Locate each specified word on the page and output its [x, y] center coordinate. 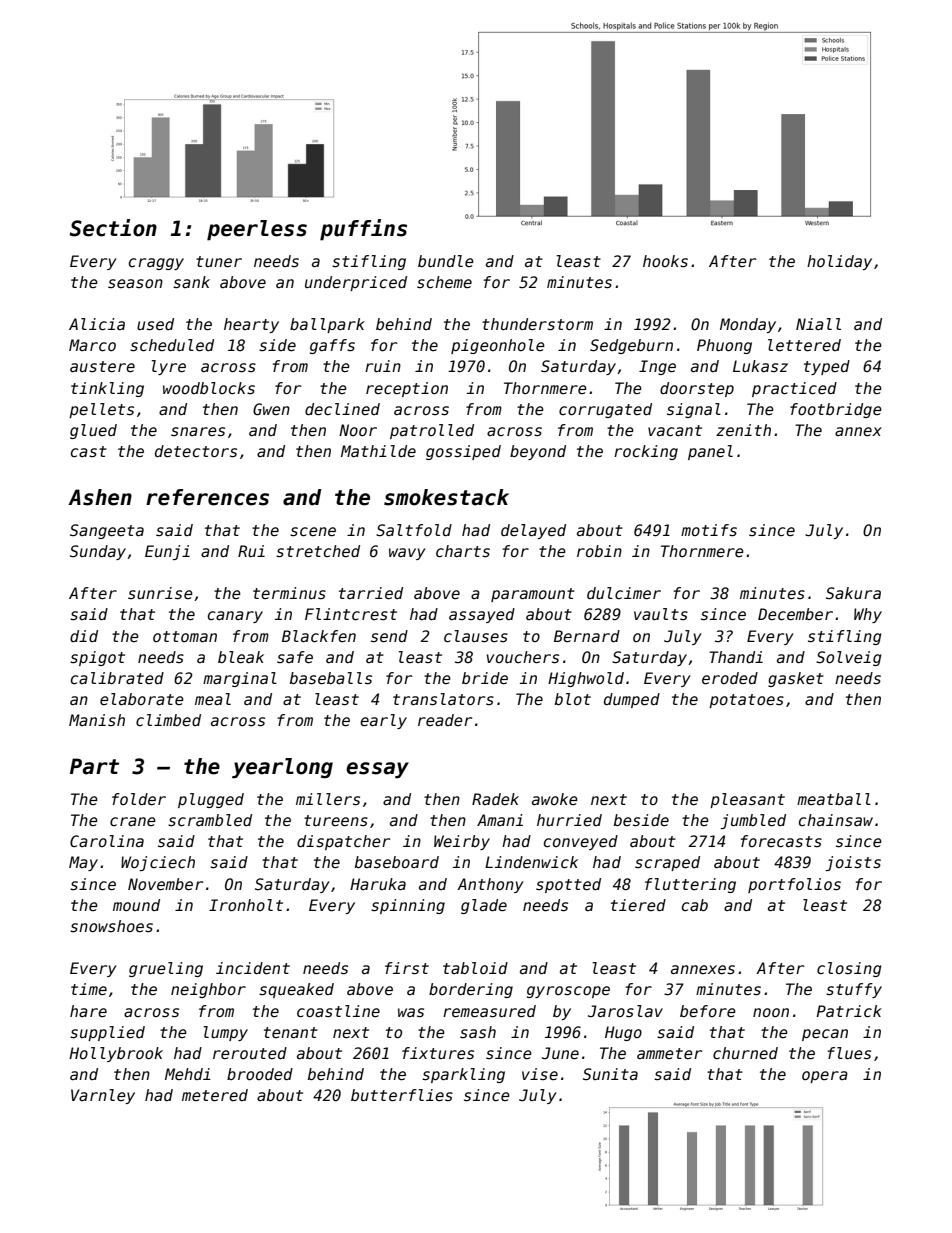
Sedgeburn [631, 346]
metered [215, 1095]
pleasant [747, 800]
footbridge [836, 410]
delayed [533, 531]
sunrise [160, 593]
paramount [533, 595]
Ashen [100, 497]
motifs [709, 530]
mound [136, 905]
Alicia [97, 324]
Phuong [724, 346]
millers [328, 799]
